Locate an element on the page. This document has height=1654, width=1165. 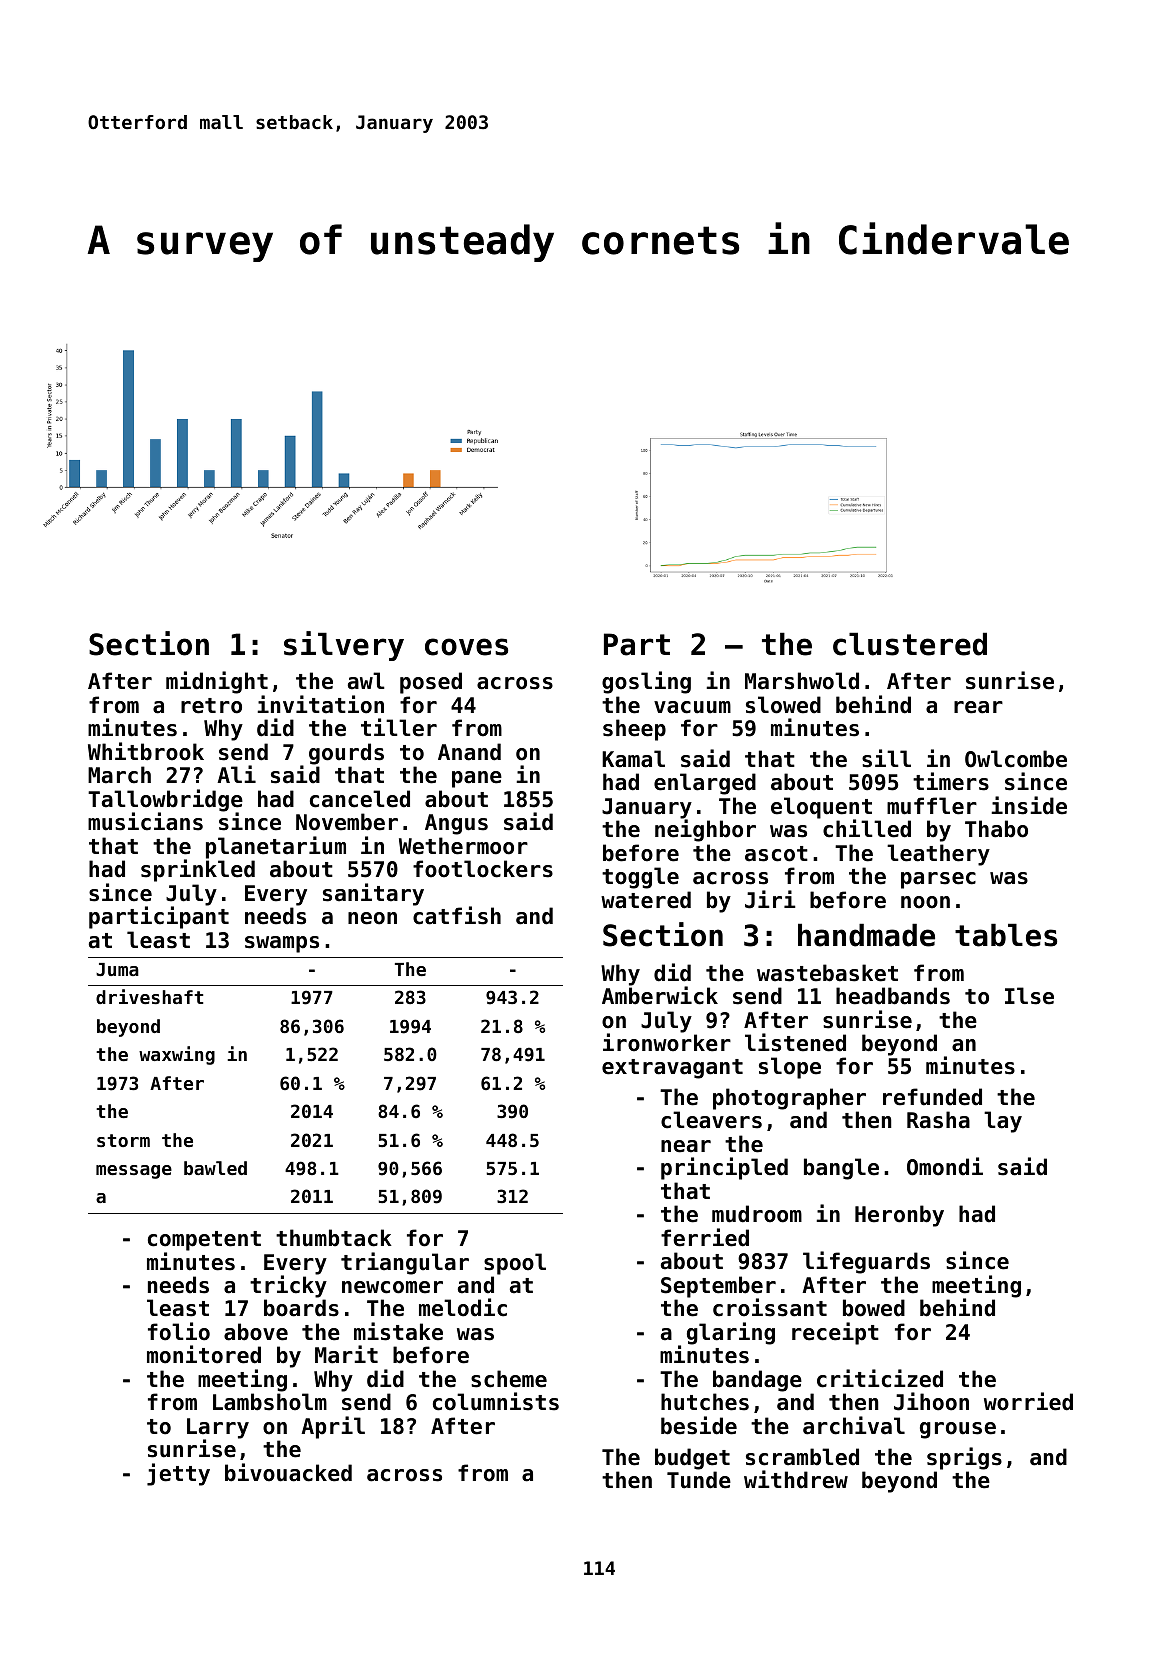
Tunde is located at coordinates (699, 1480).
